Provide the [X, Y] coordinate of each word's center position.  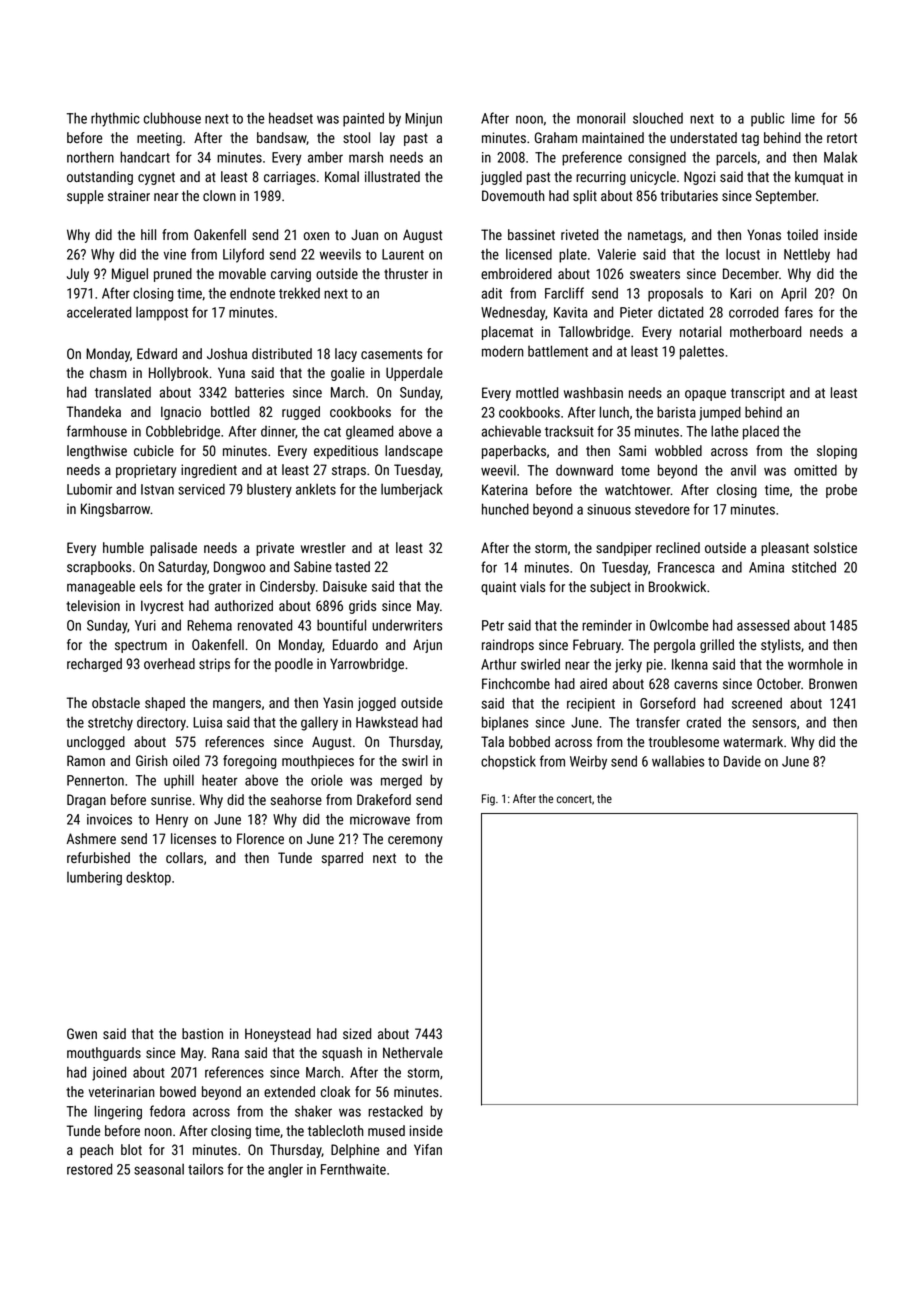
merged [401, 782]
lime [803, 118]
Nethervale [413, 1052]
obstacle [116, 702]
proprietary [146, 471]
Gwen [82, 1033]
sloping [837, 452]
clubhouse [172, 118]
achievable [511, 431]
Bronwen [833, 683]
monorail [601, 118]
